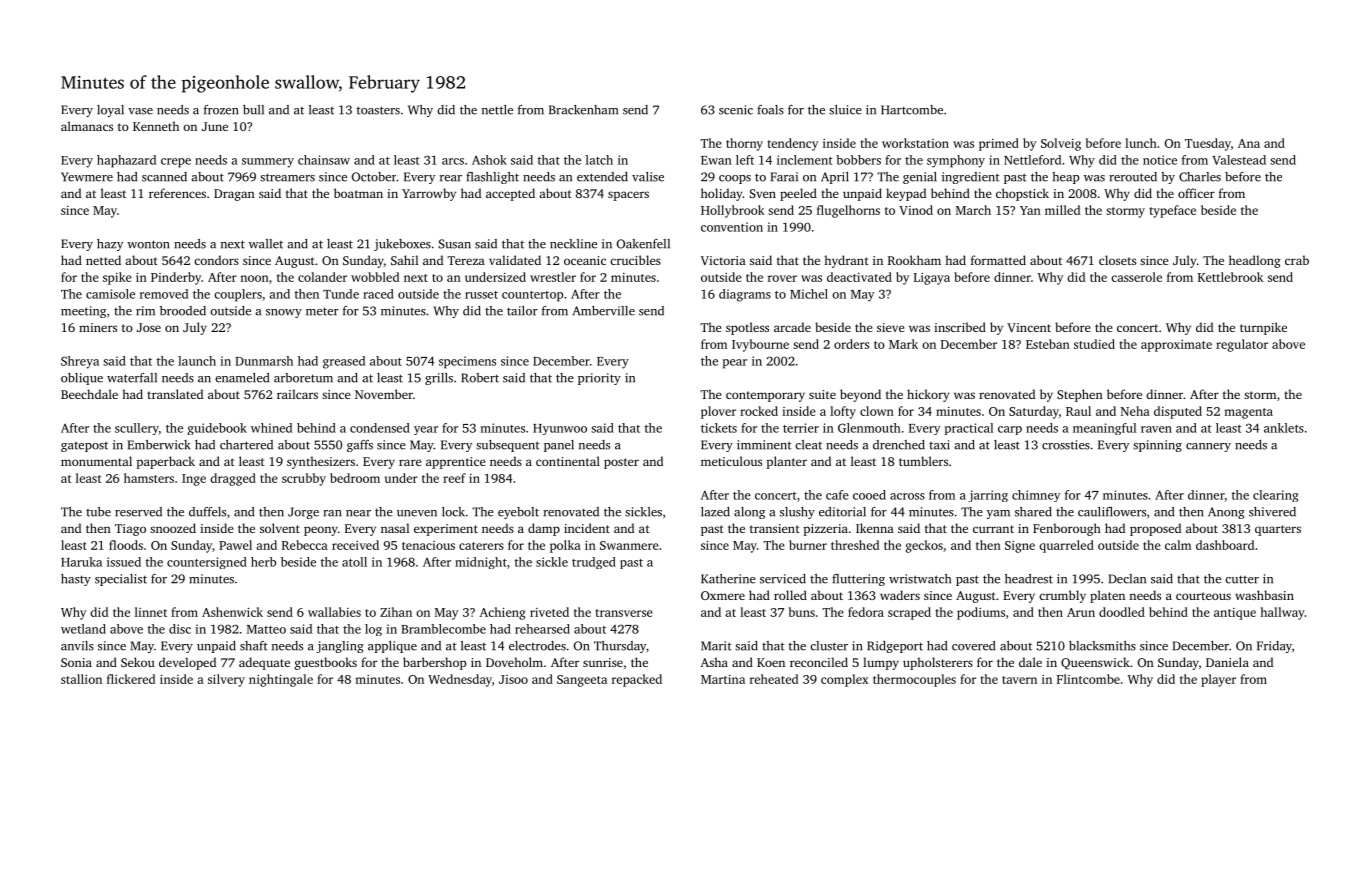  Describe the element at coordinates (1218, 680) in the screenshot. I see `player` at that location.
